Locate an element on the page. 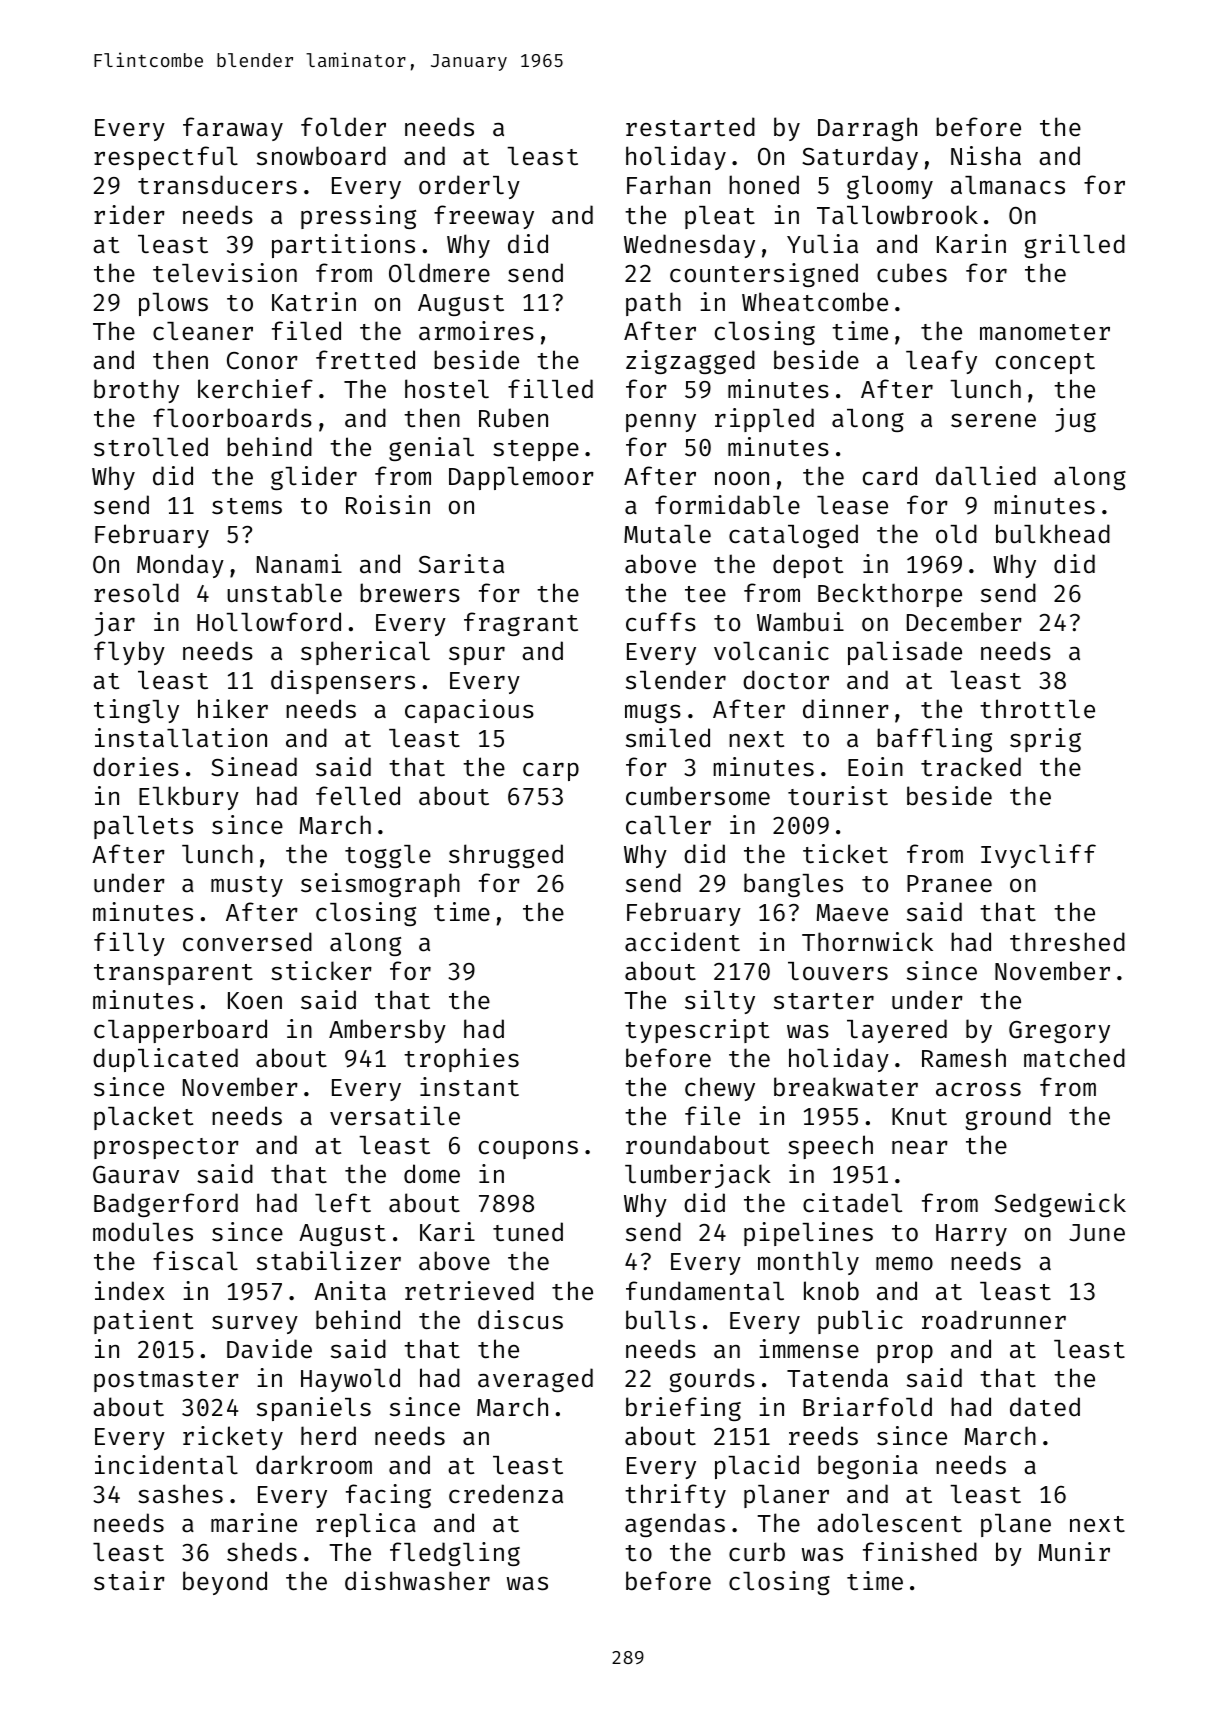  dories is located at coordinates (136, 767).
